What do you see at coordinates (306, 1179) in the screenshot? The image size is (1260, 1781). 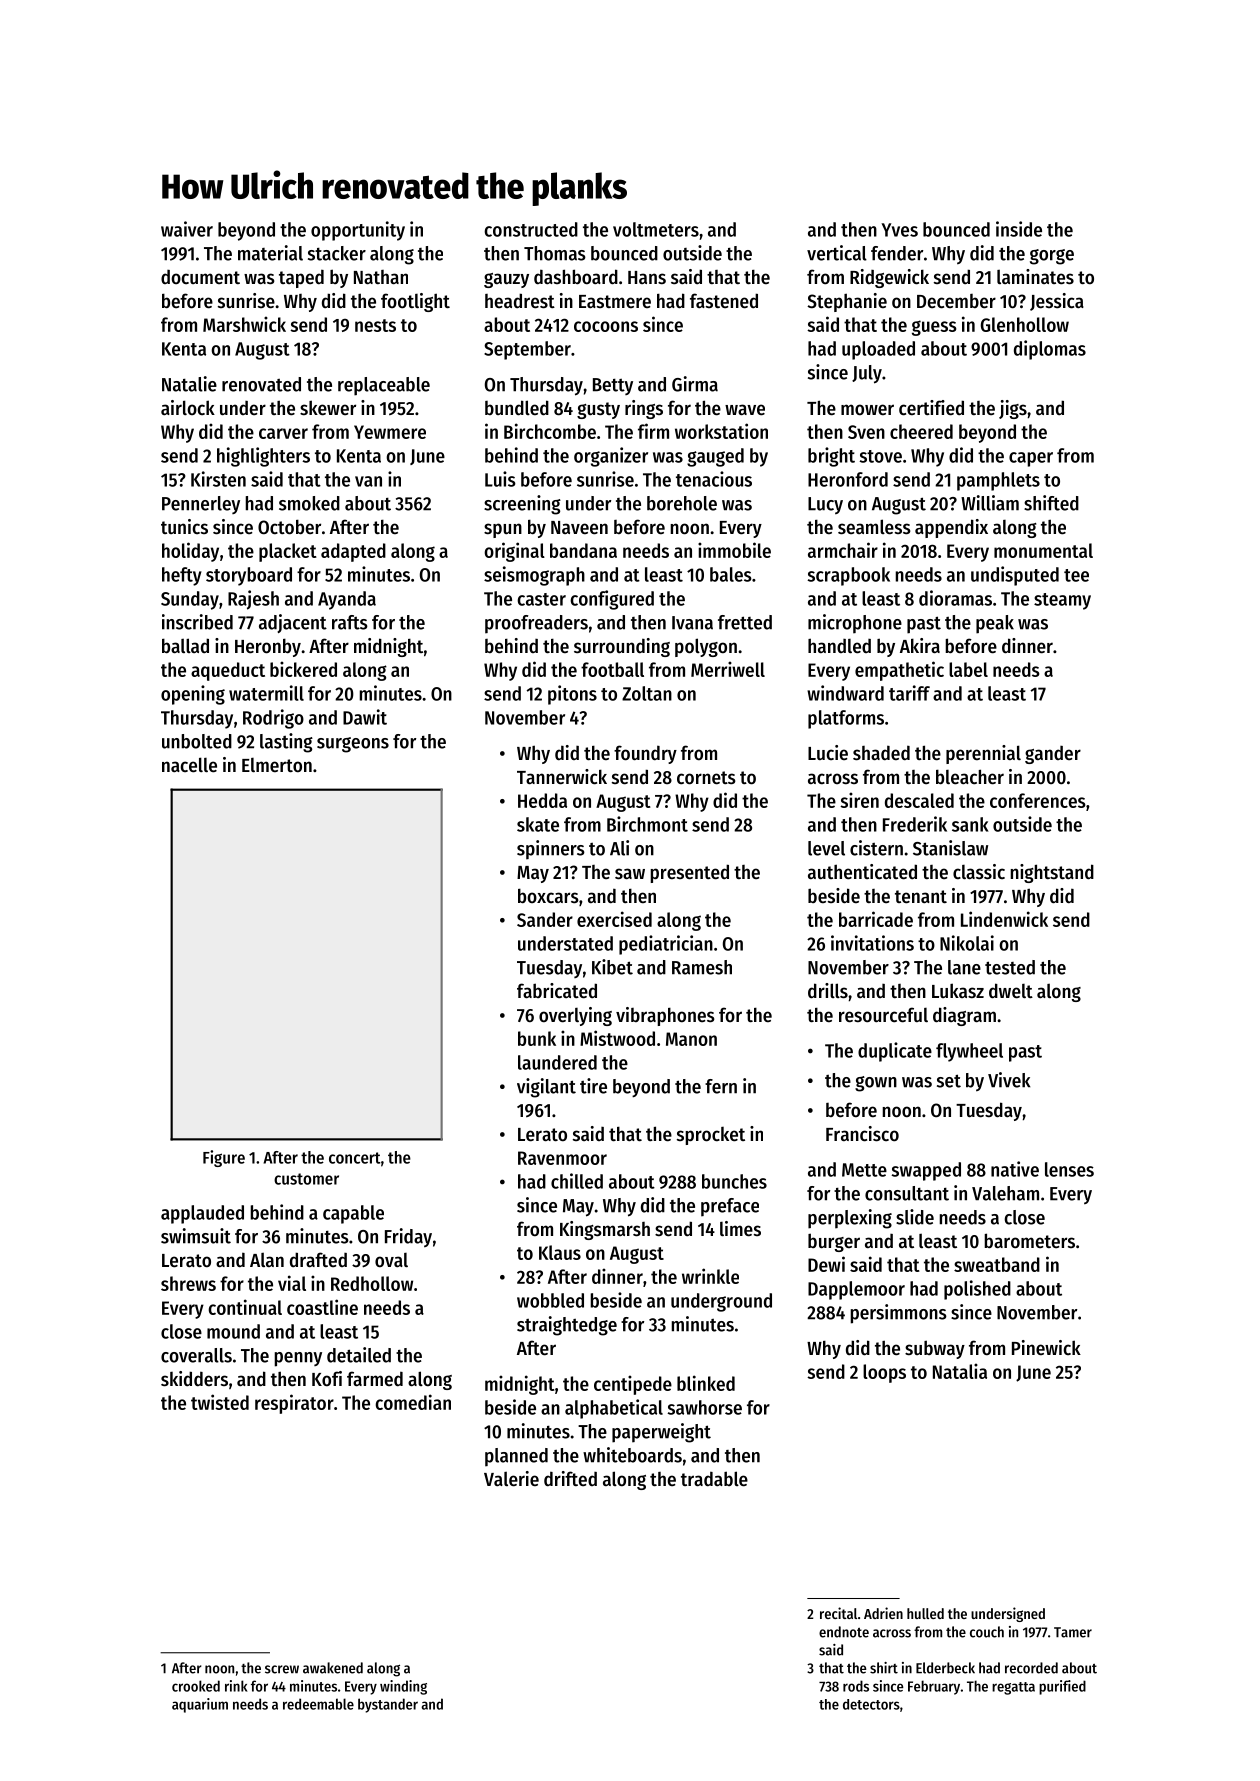 I see `customer` at bounding box center [306, 1179].
